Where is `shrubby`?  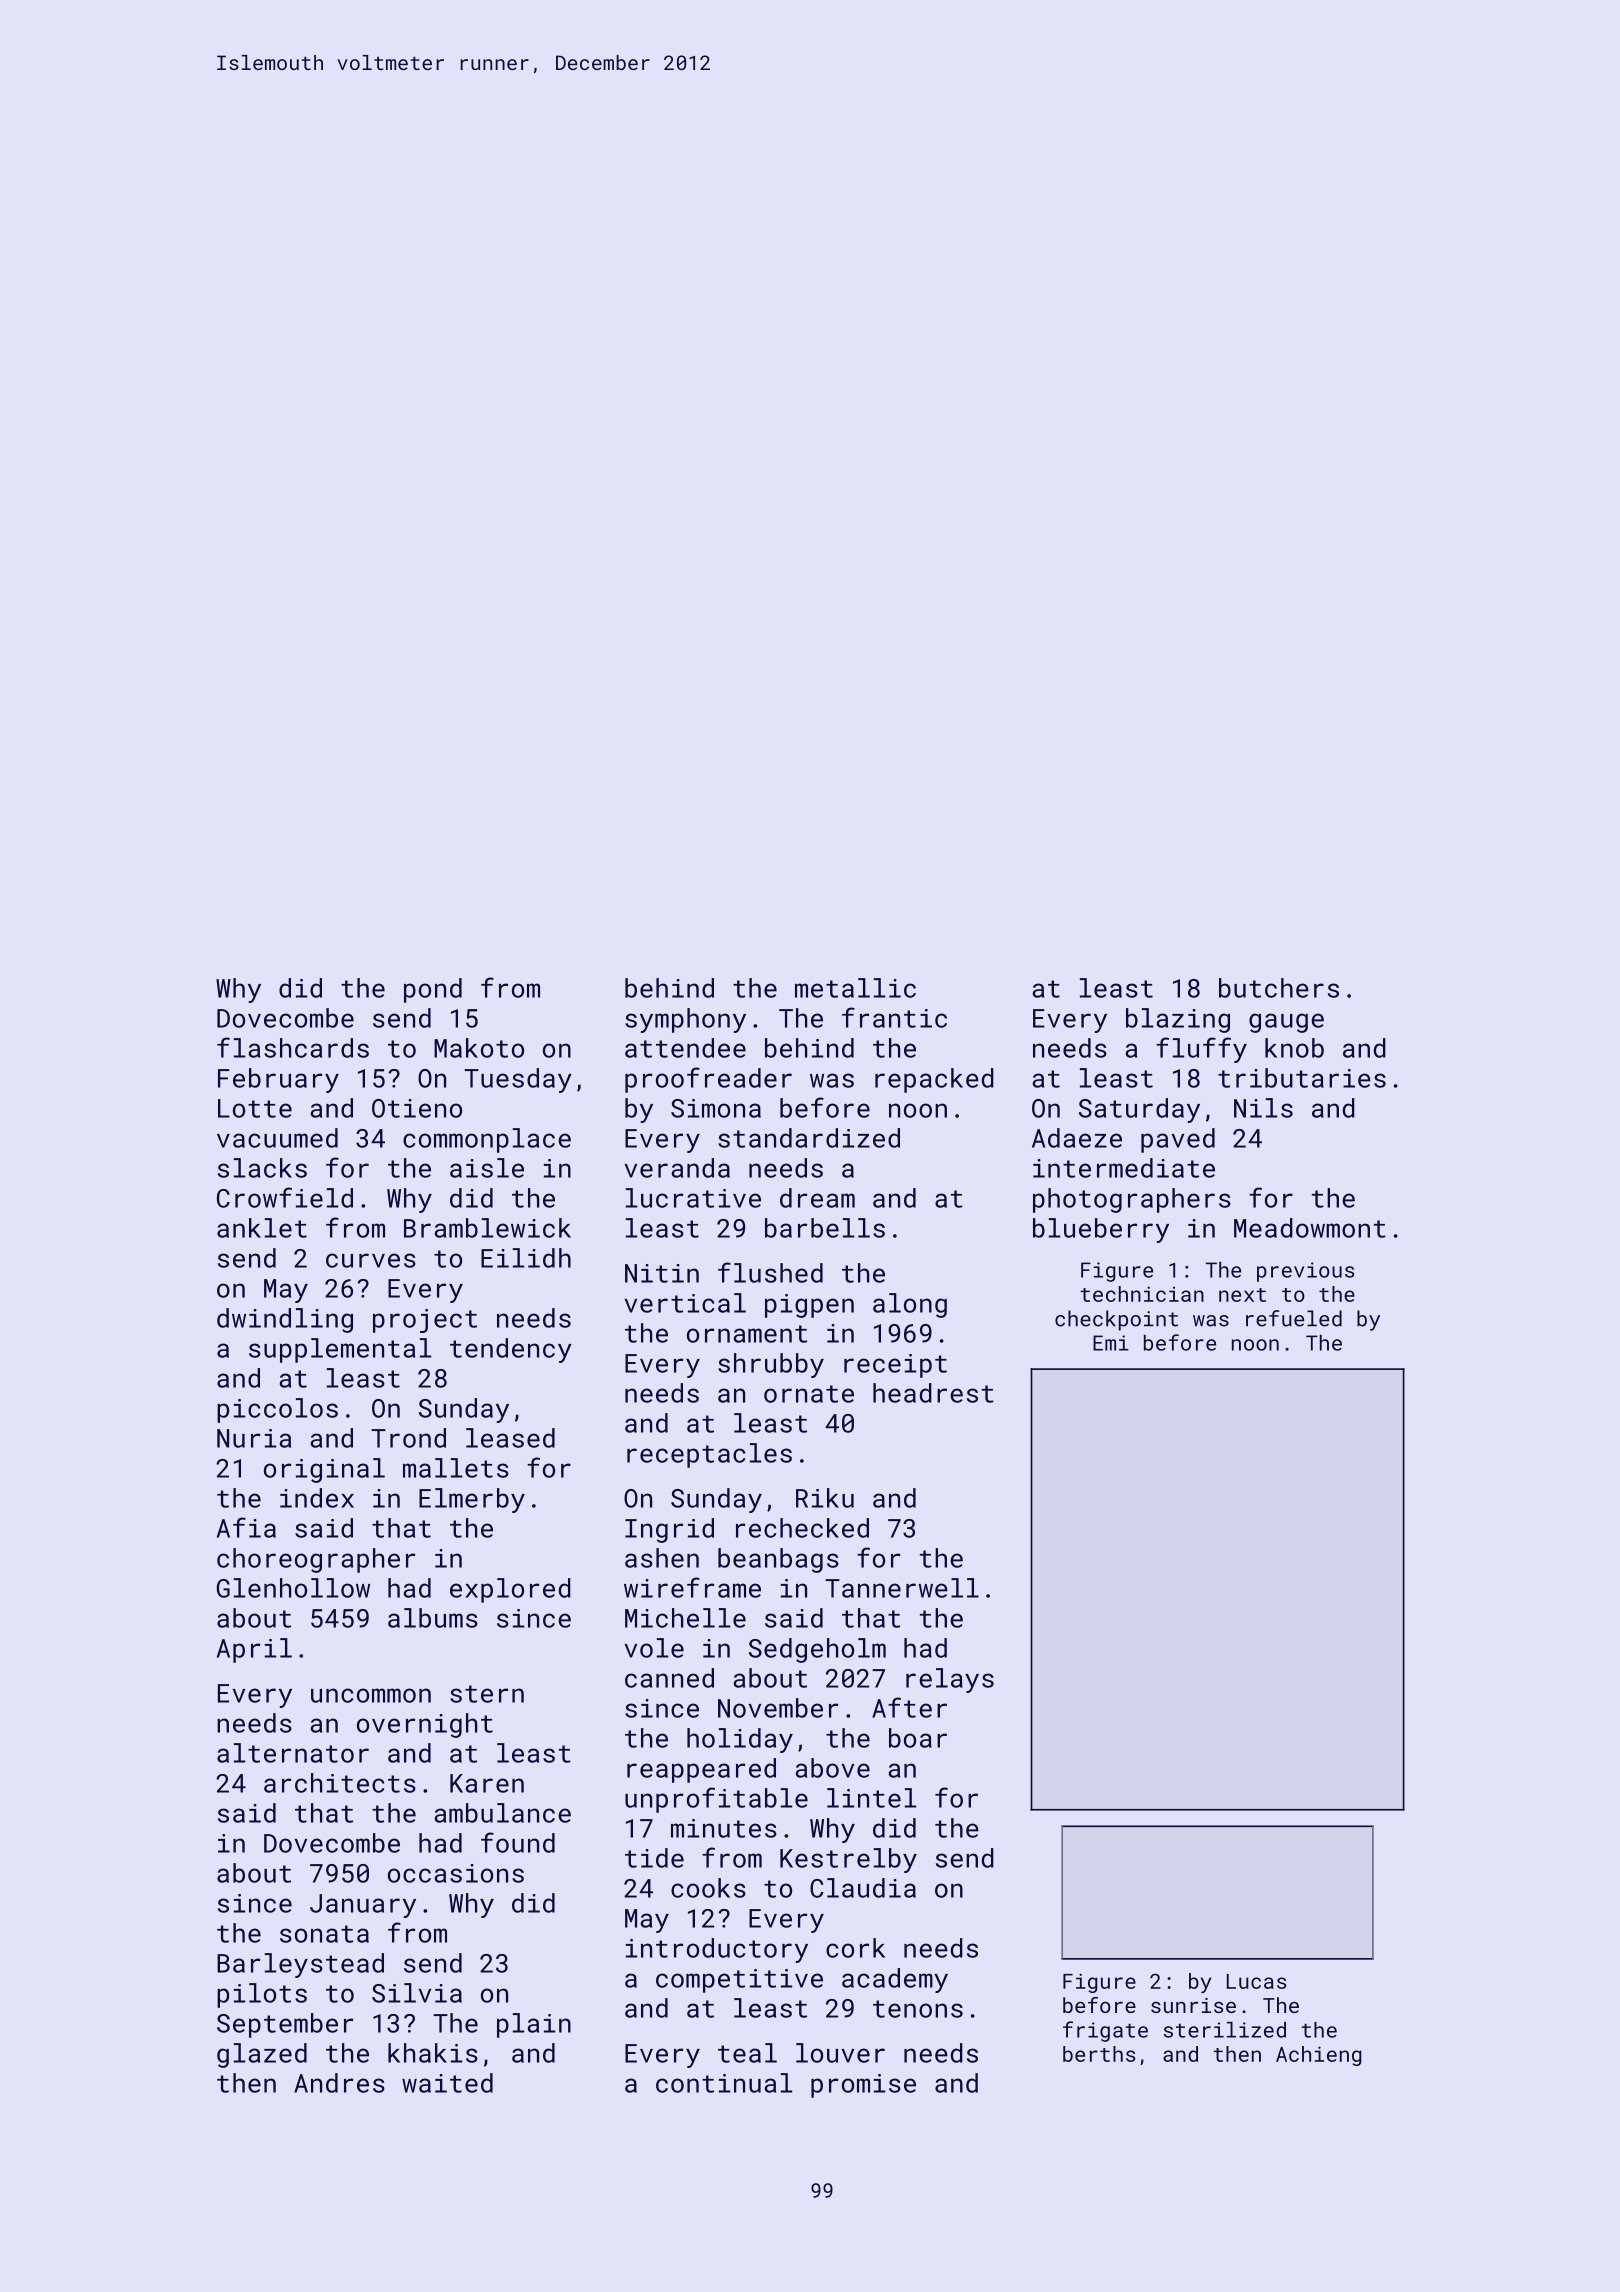 shrubby is located at coordinates (771, 1365).
